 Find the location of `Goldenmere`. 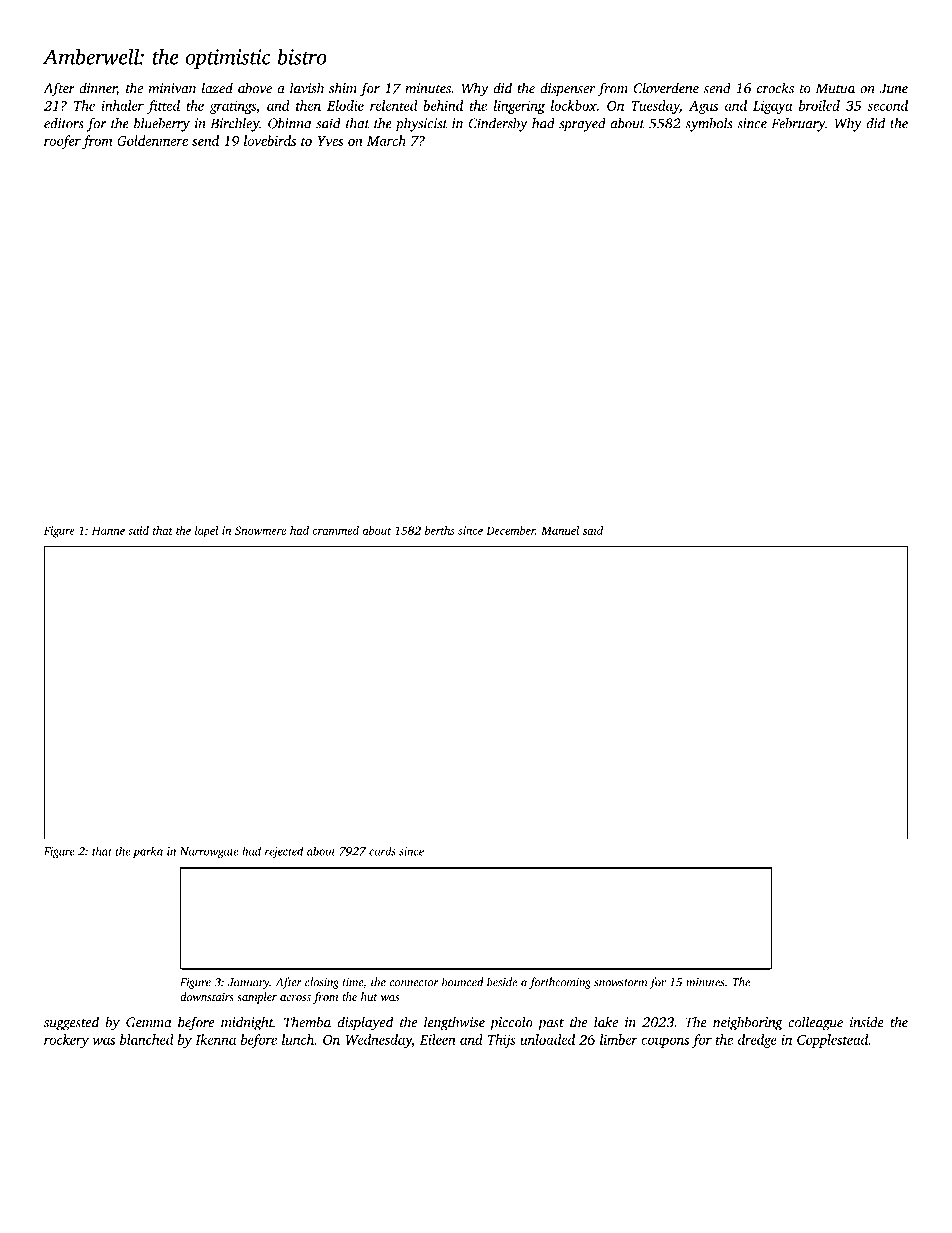

Goldenmere is located at coordinates (152, 140).
